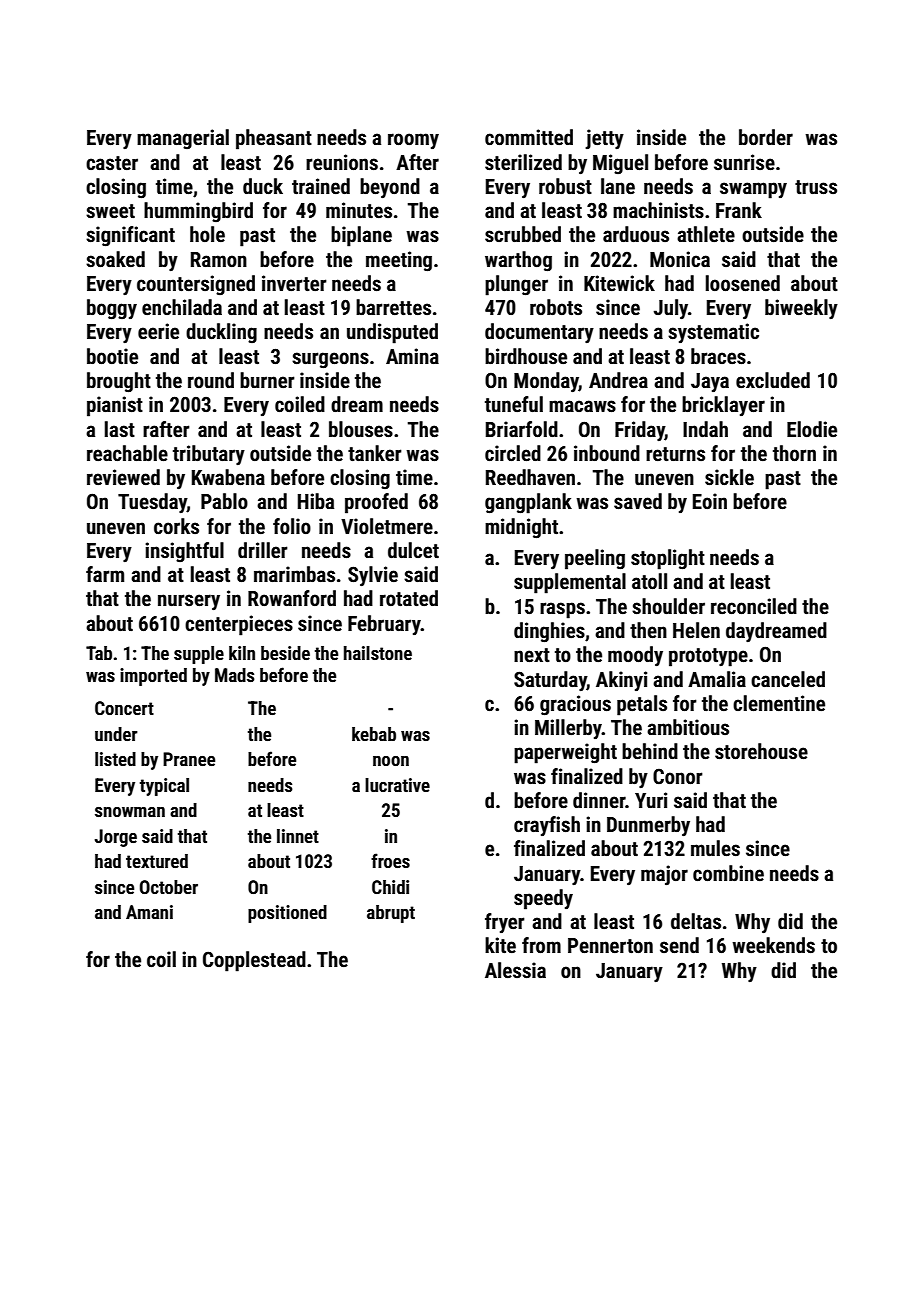 The image size is (924, 1311). What do you see at coordinates (274, 139) in the screenshot?
I see `pheasant` at bounding box center [274, 139].
